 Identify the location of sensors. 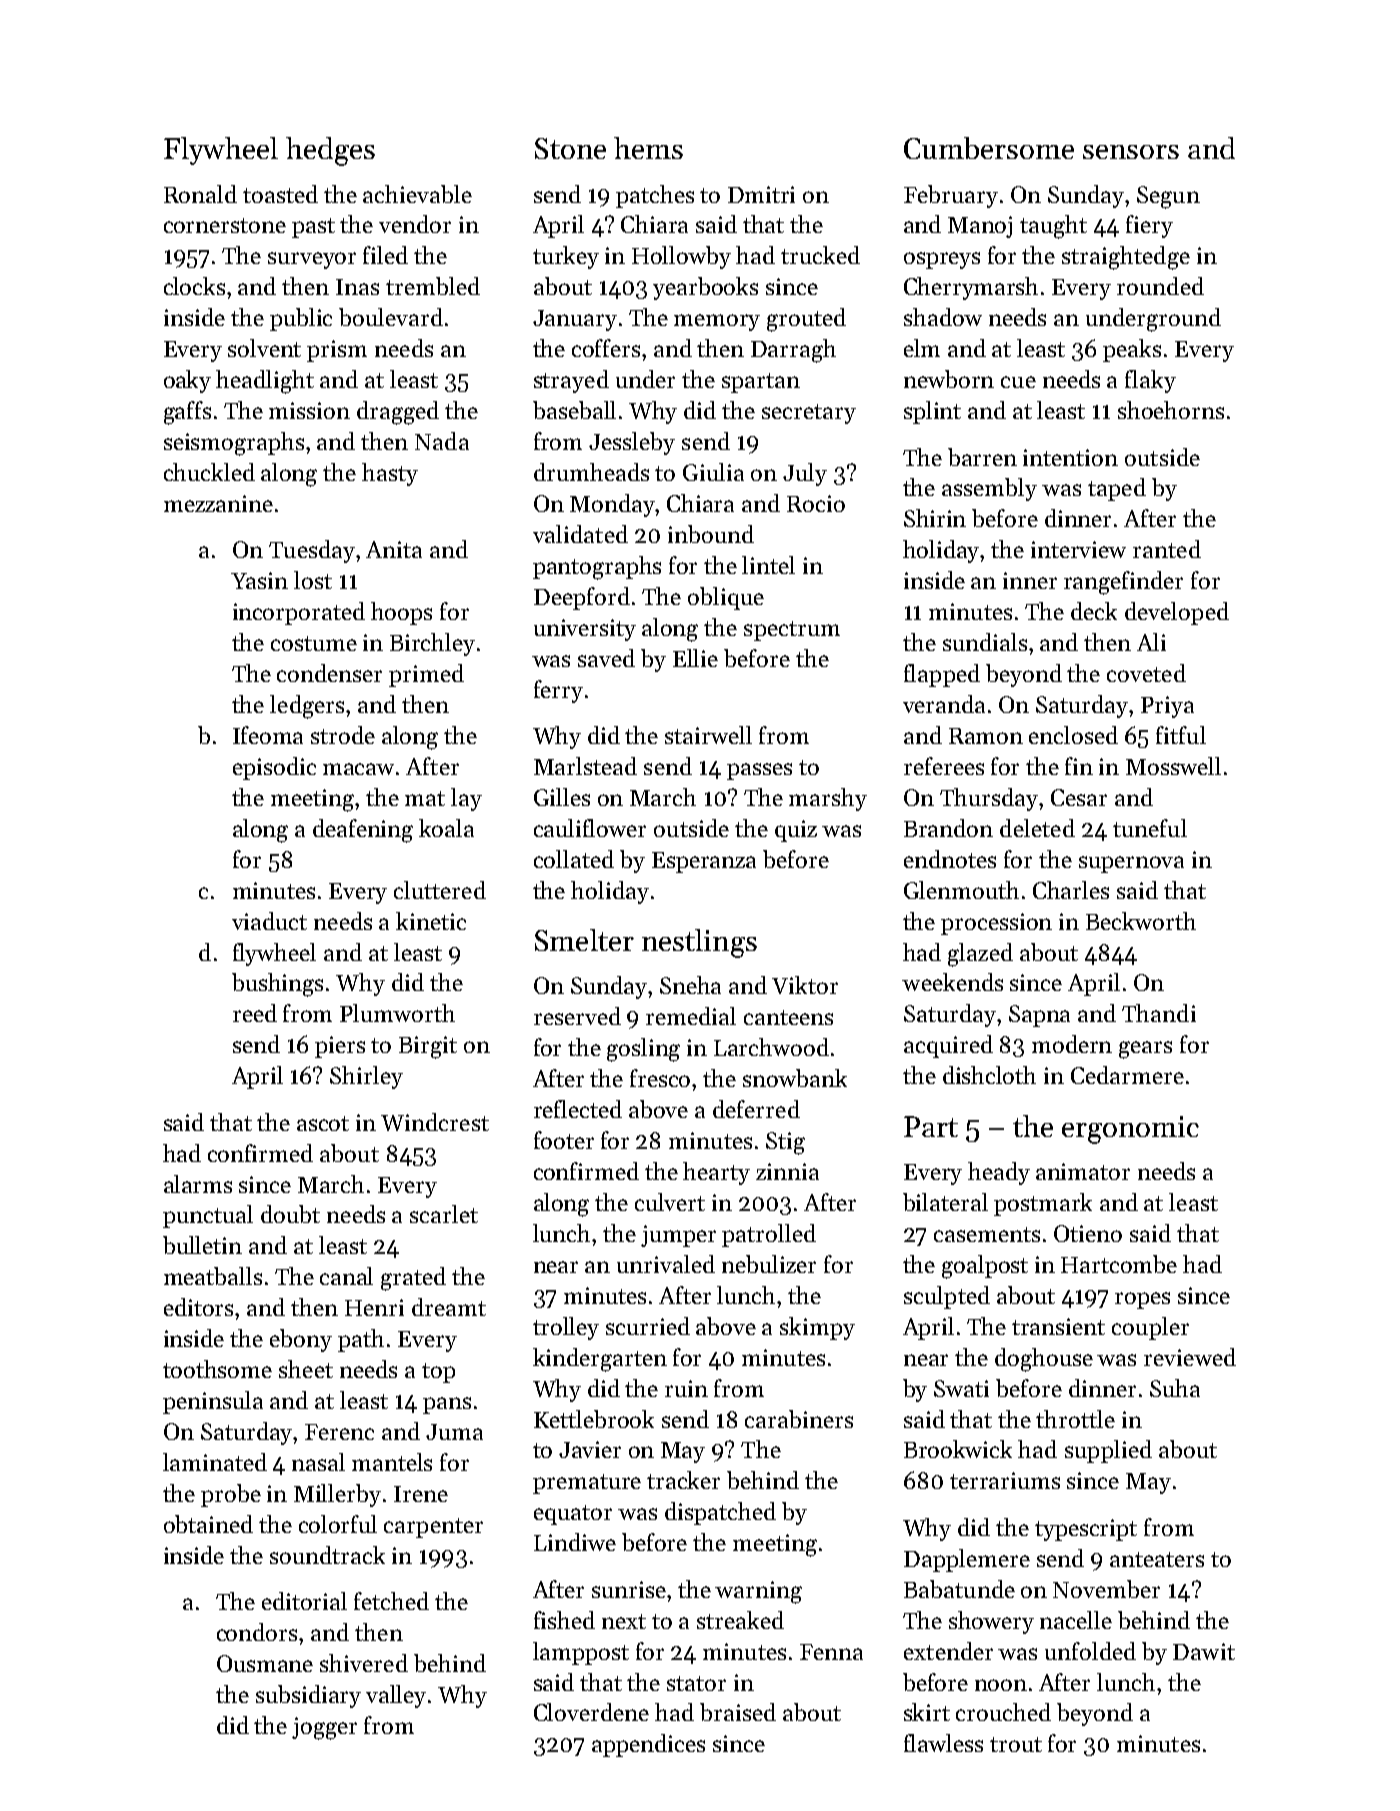
(1131, 152).
